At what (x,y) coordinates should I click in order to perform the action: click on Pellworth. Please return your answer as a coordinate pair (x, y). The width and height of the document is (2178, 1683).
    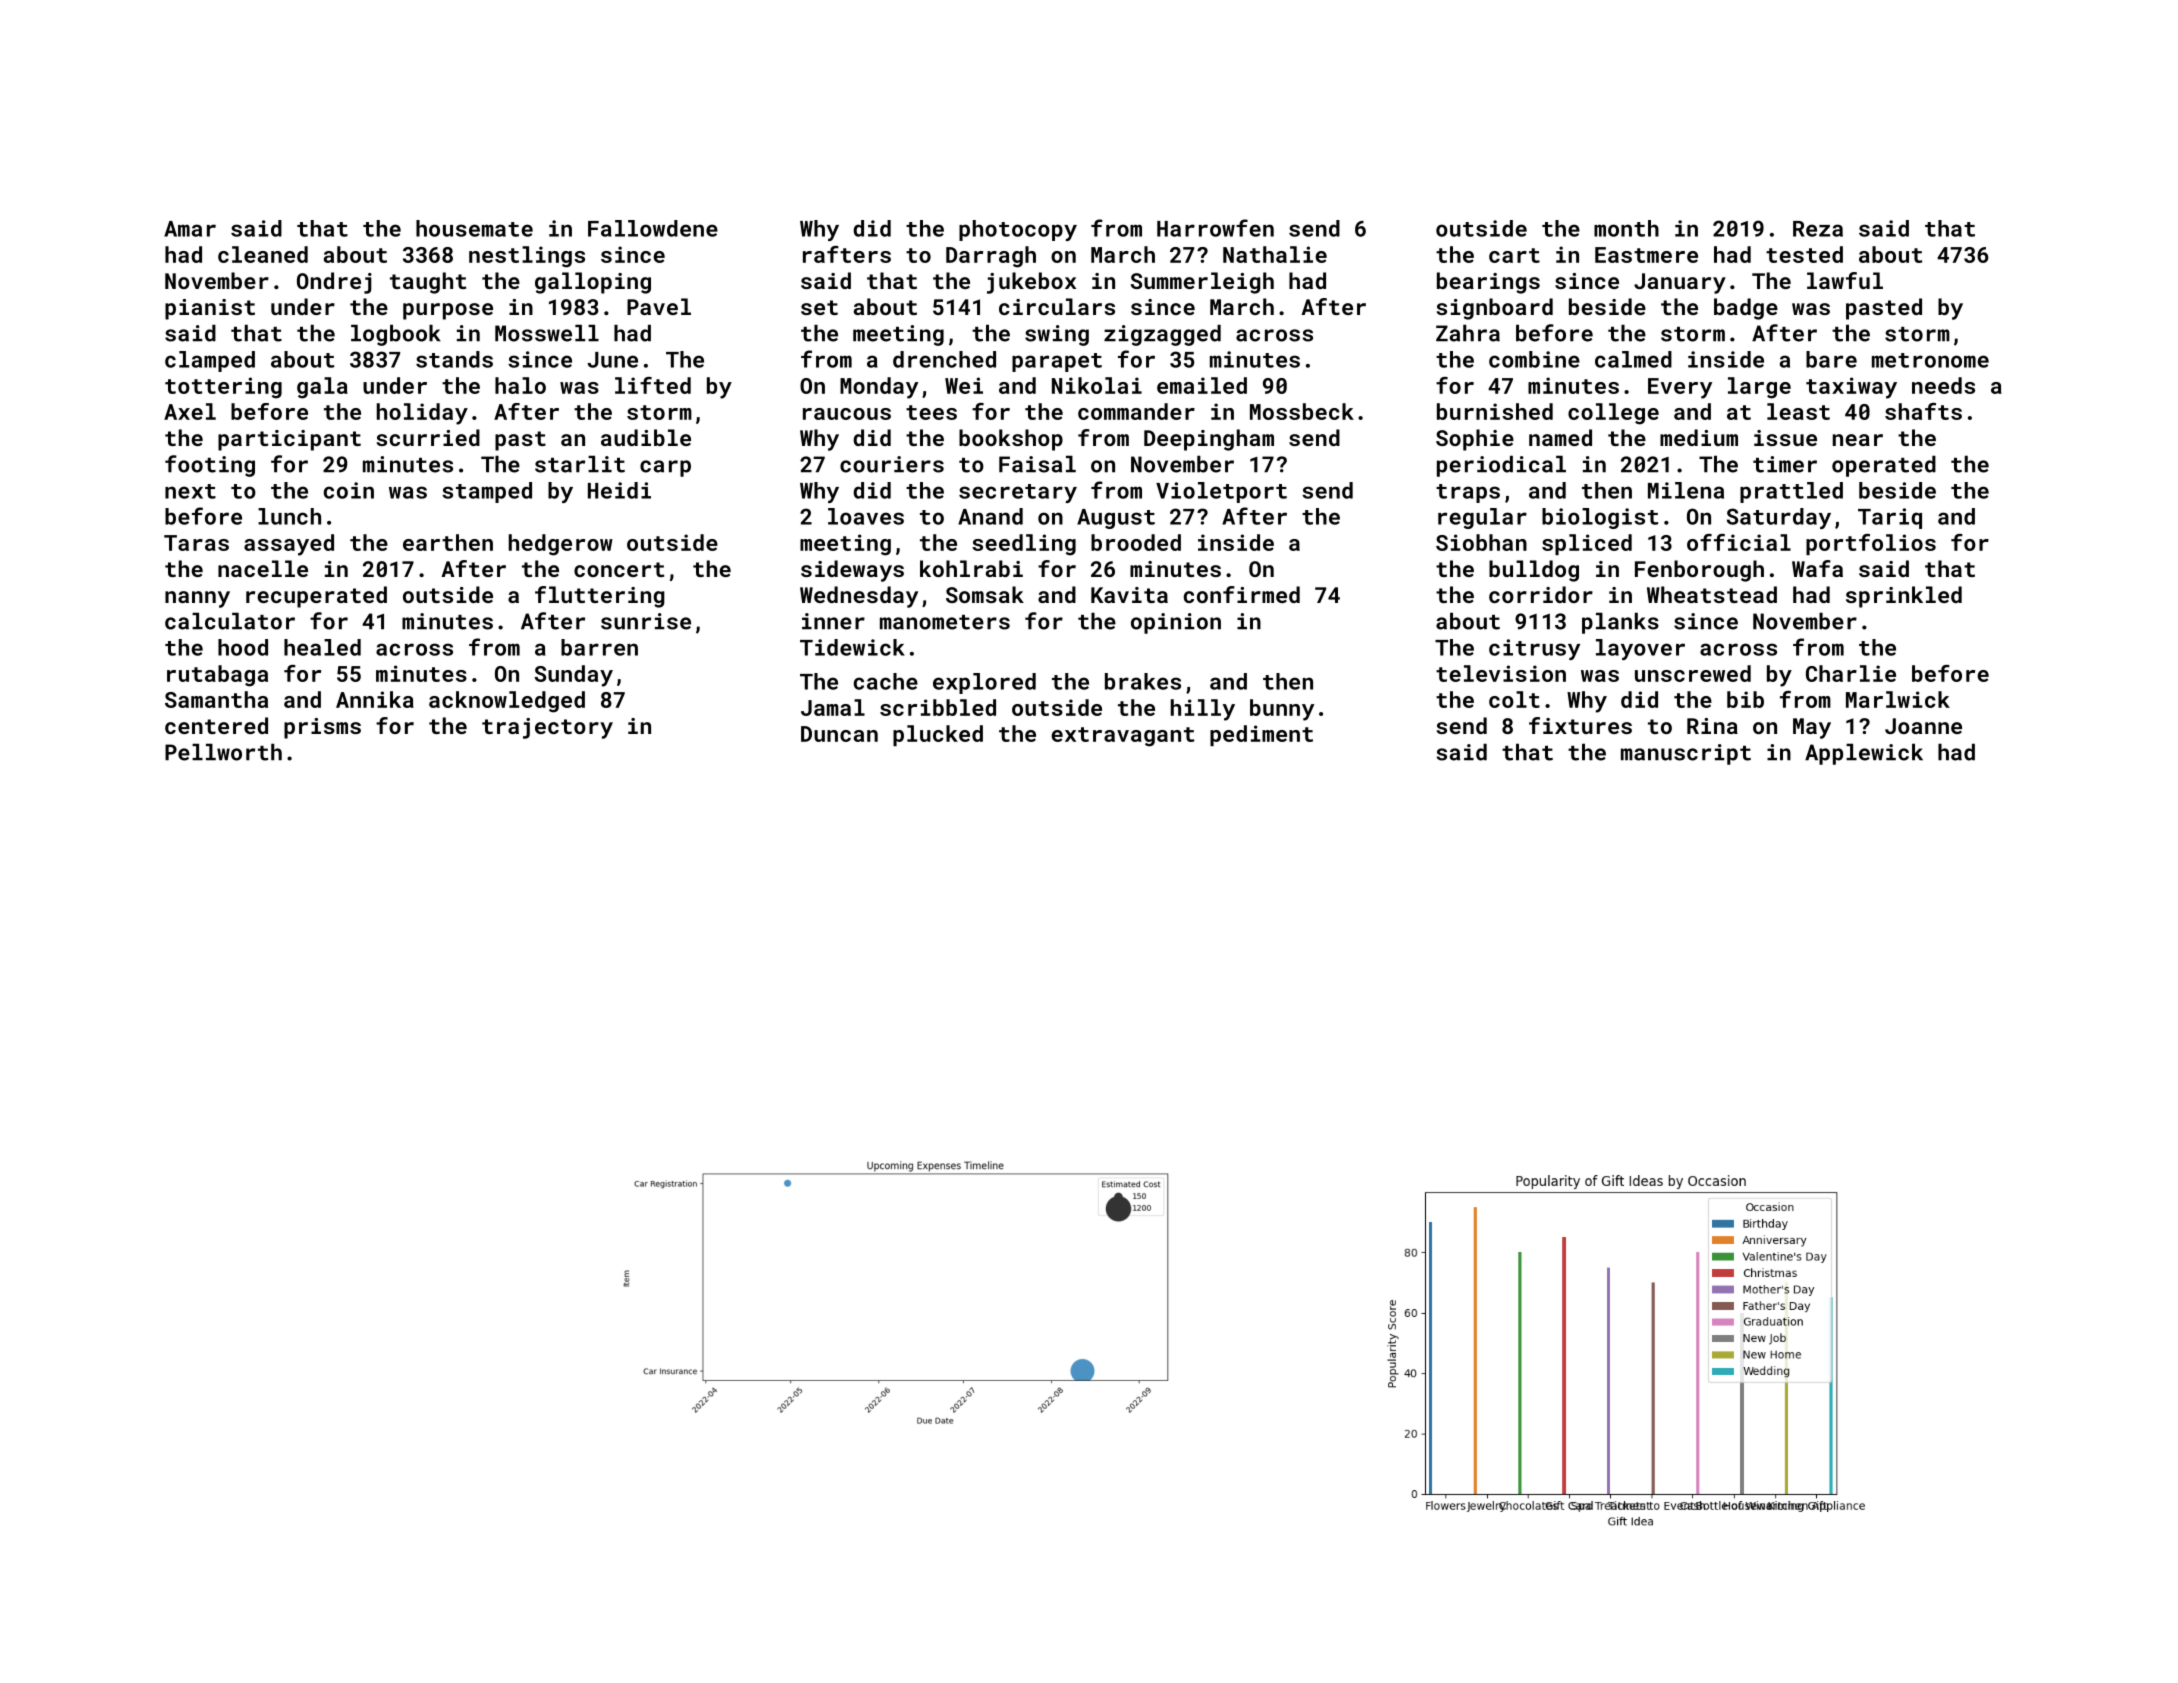
    Looking at the image, I should click on (223, 752).
